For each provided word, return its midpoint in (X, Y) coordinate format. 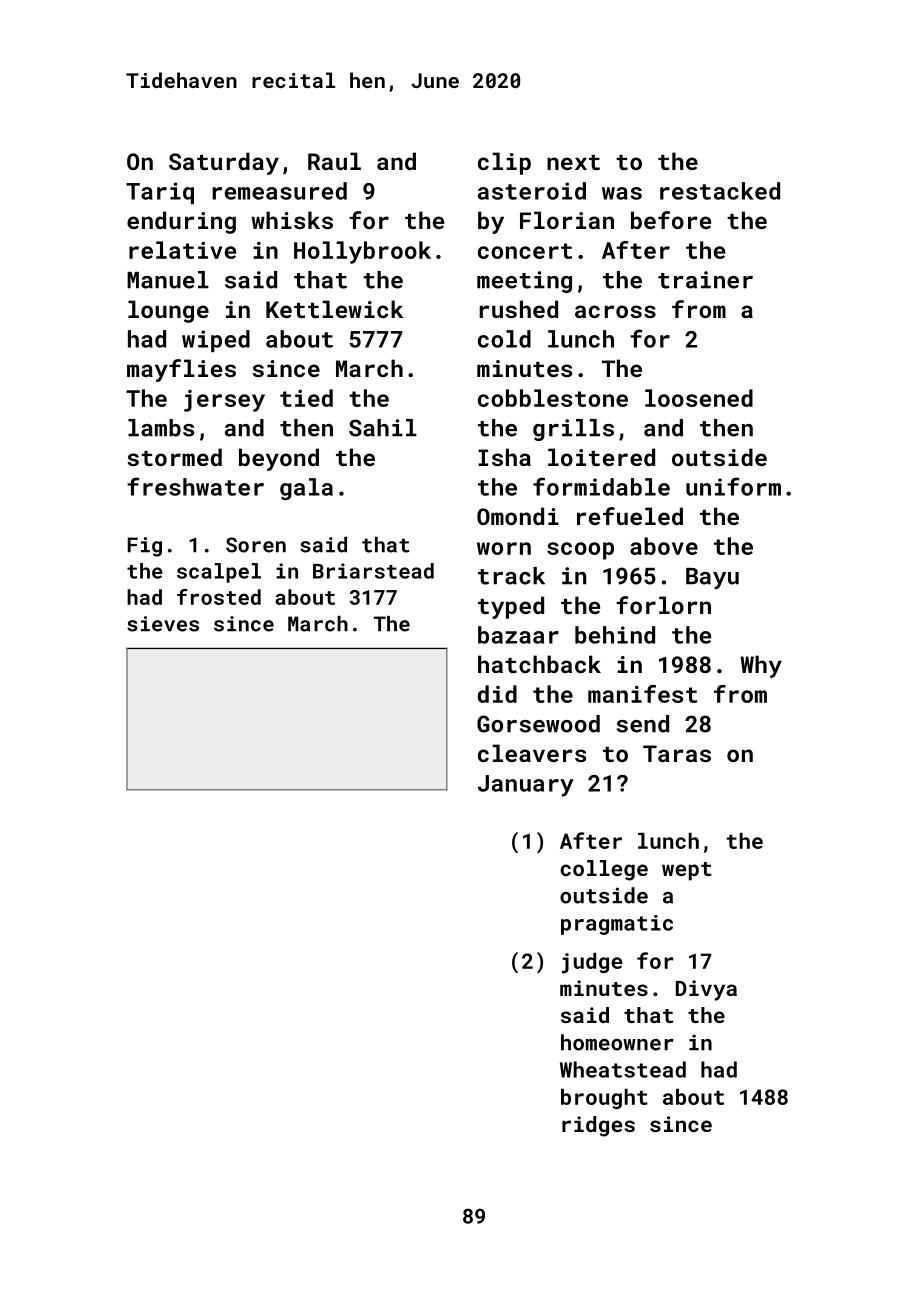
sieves (163, 624)
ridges (598, 1126)
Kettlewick (334, 309)
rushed (518, 309)
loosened (699, 398)
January (526, 786)
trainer (705, 280)
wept (687, 871)
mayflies (181, 370)
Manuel (168, 280)
